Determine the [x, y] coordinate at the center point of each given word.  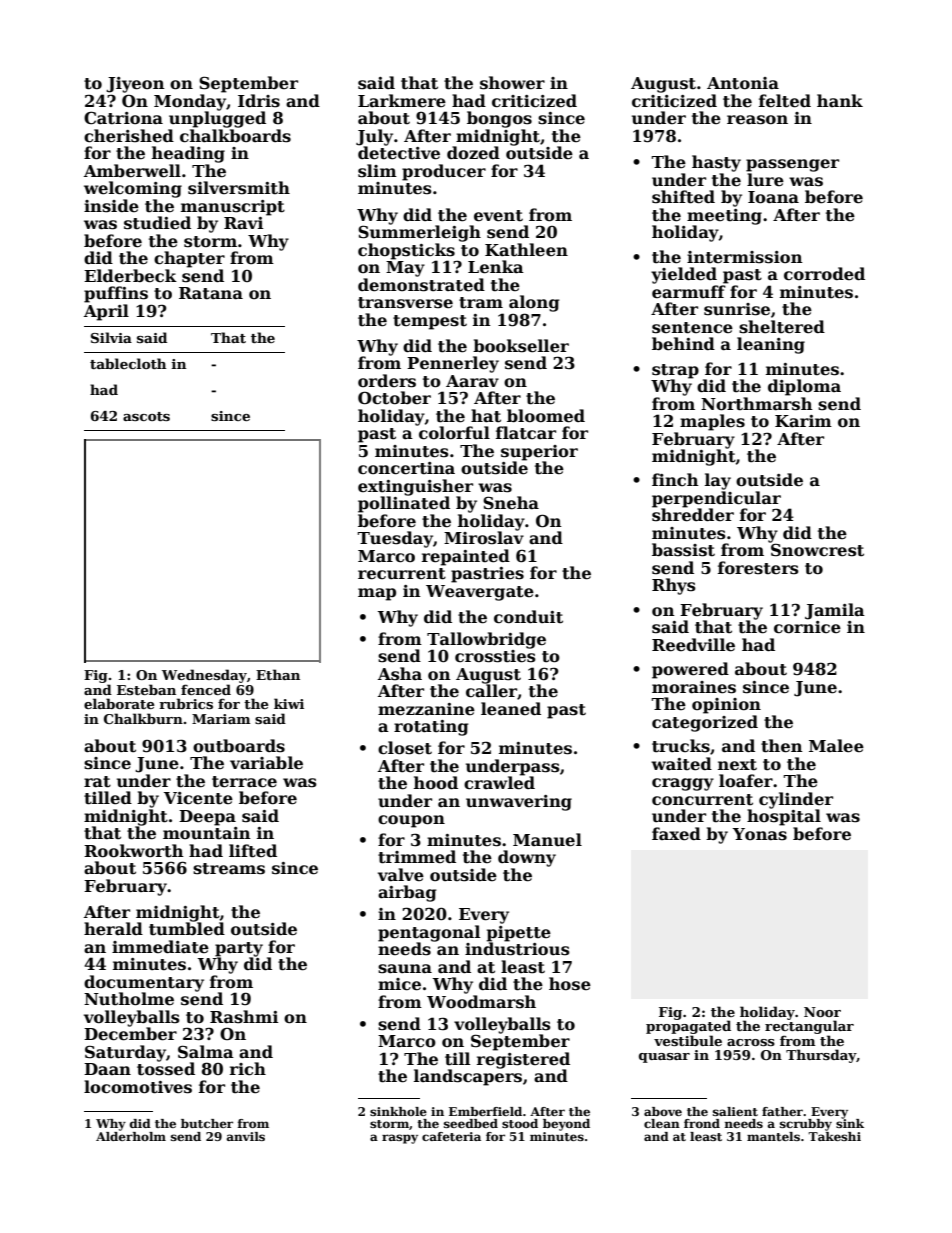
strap [675, 371]
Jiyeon [135, 85]
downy [527, 858]
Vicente [198, 798]
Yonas [760, 834]
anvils [246, 1136]
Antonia [743, 83]
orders [387, 381]
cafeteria [451, 1136]
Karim [803, 421]
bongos [499, 119]
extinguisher [415, 487]
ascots [146, 416]
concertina [406, 468]
